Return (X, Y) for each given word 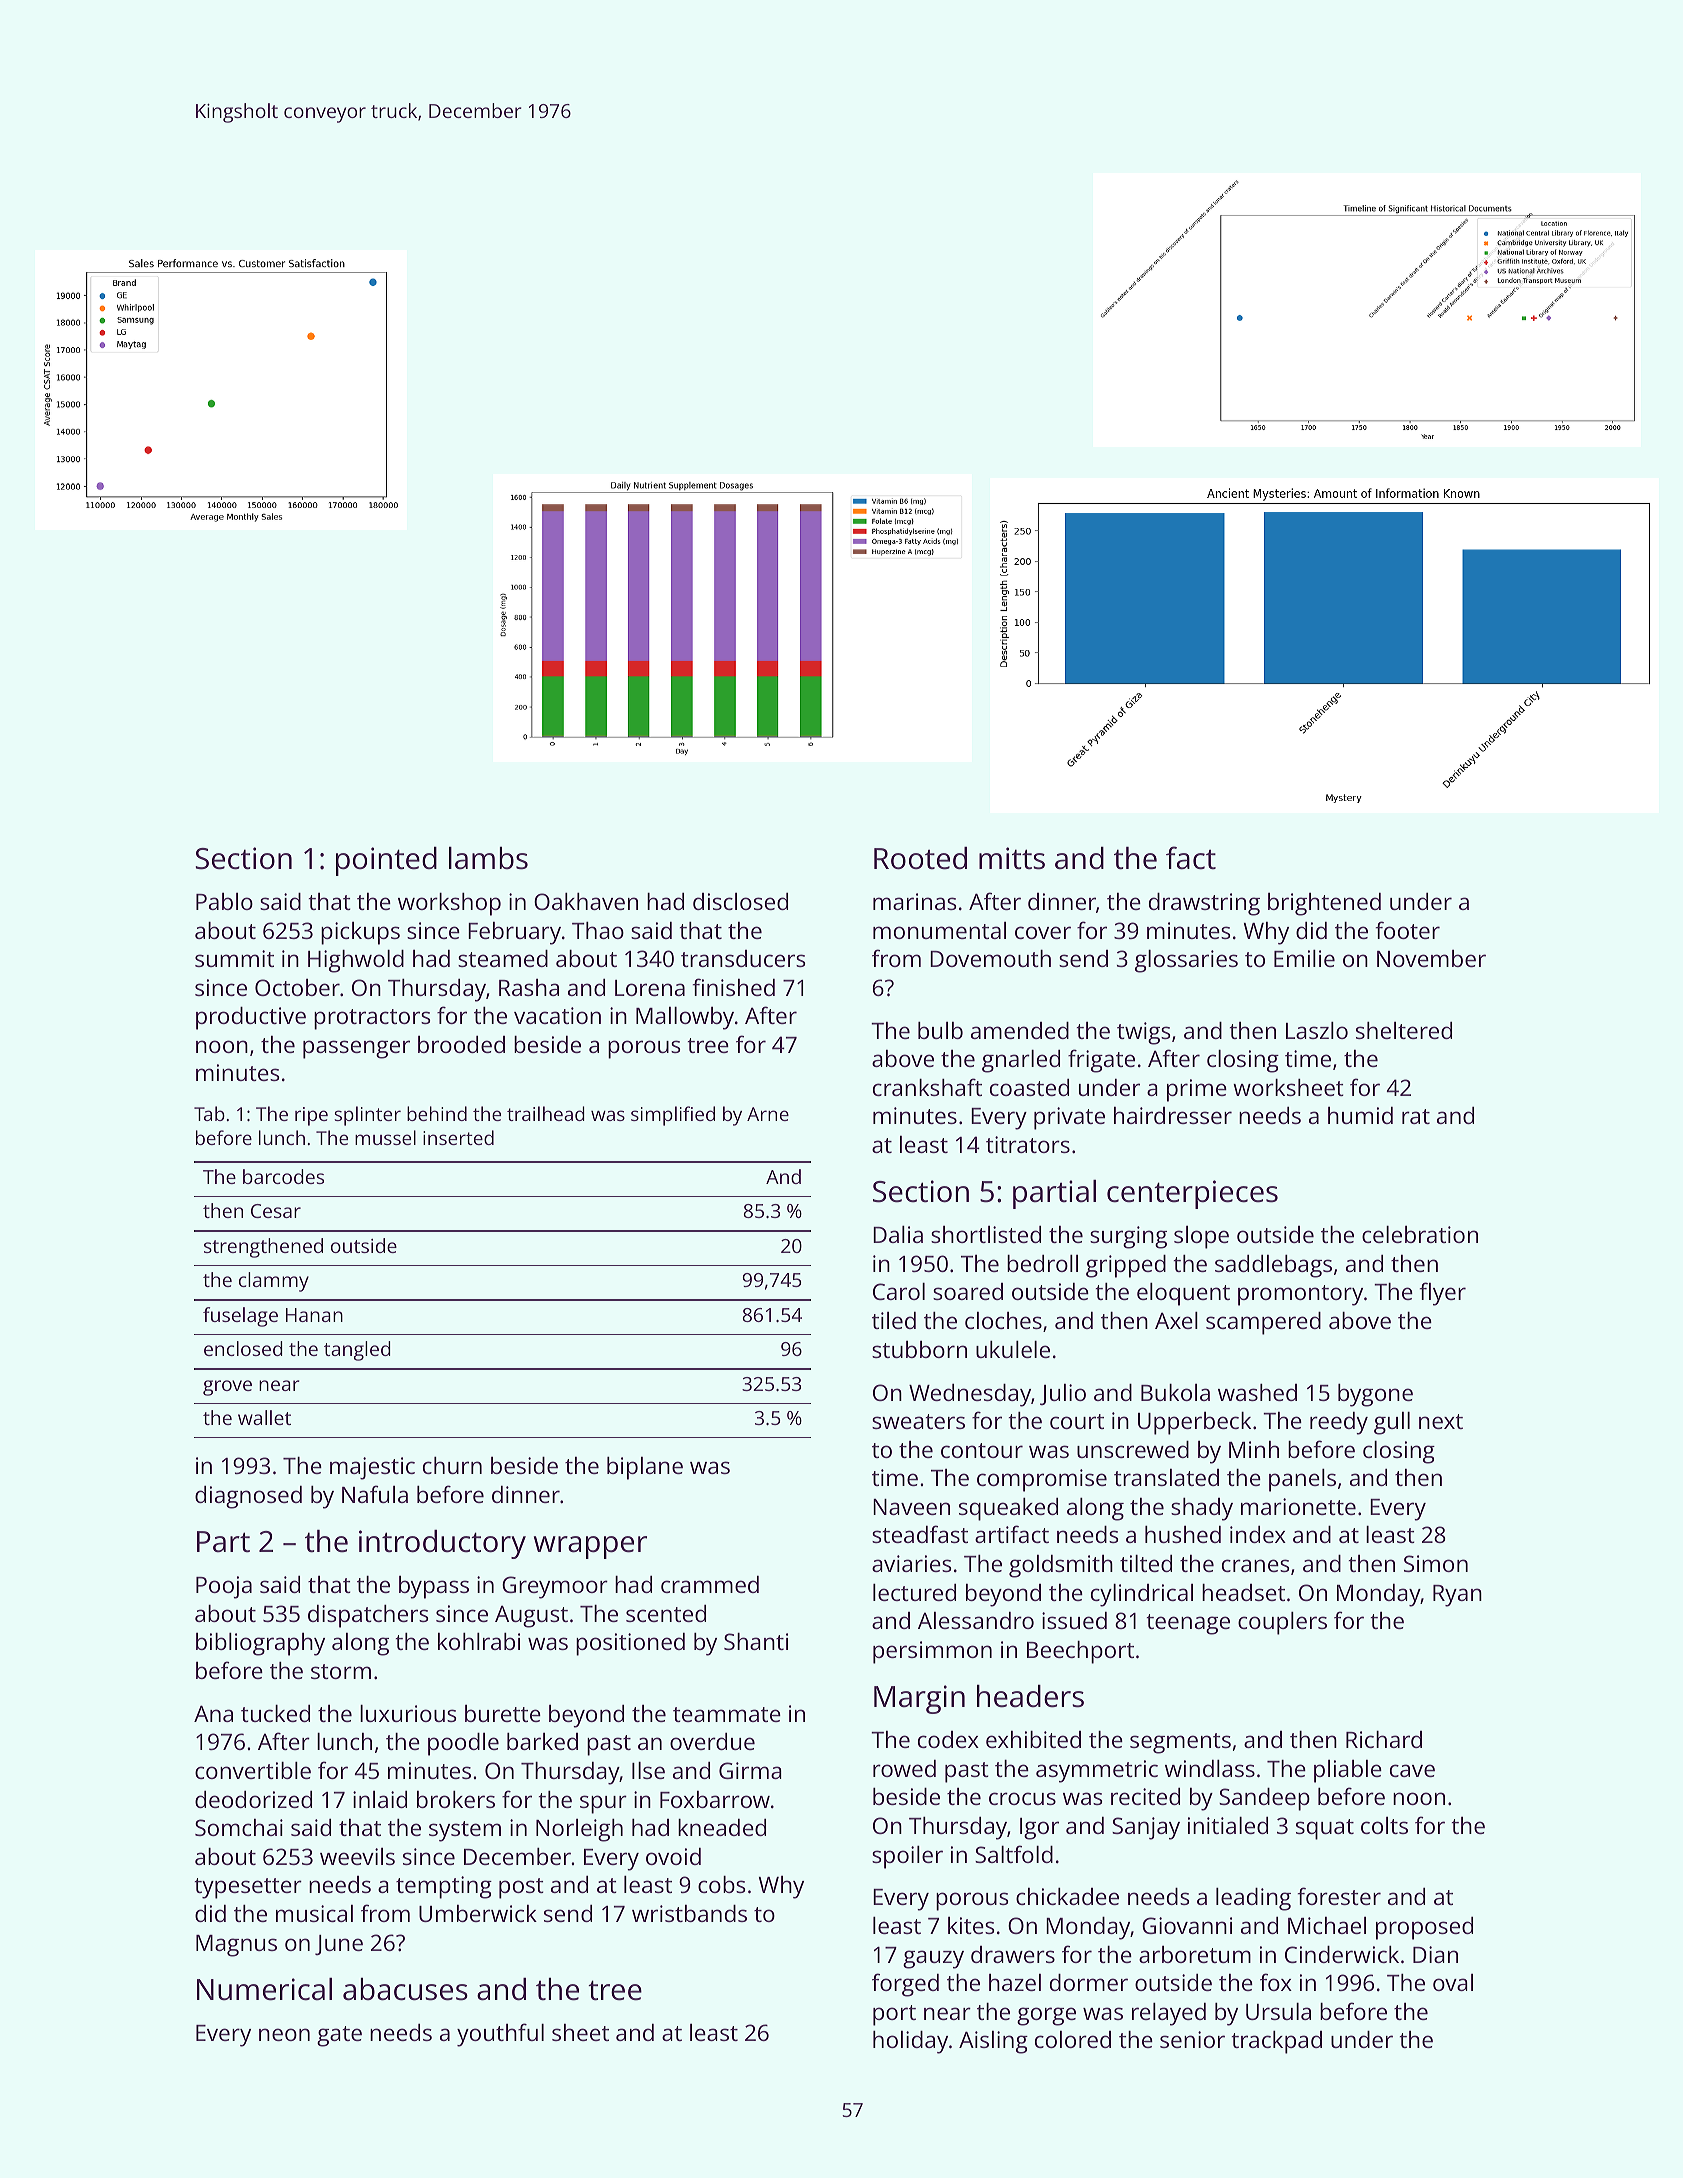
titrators (1028, 1144)
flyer (1442, 1294)
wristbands (689, 1913)
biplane (645, 1468)
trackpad (1276, 2042)
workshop (449, 904)
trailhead (546, 1113)
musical (314, 1913)
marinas (914, 901)
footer (1407, 930)
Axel (1176, 1320)
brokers (456, 1799)
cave (1412, 1770)
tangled (357, 1351)
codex (948, 1739)
